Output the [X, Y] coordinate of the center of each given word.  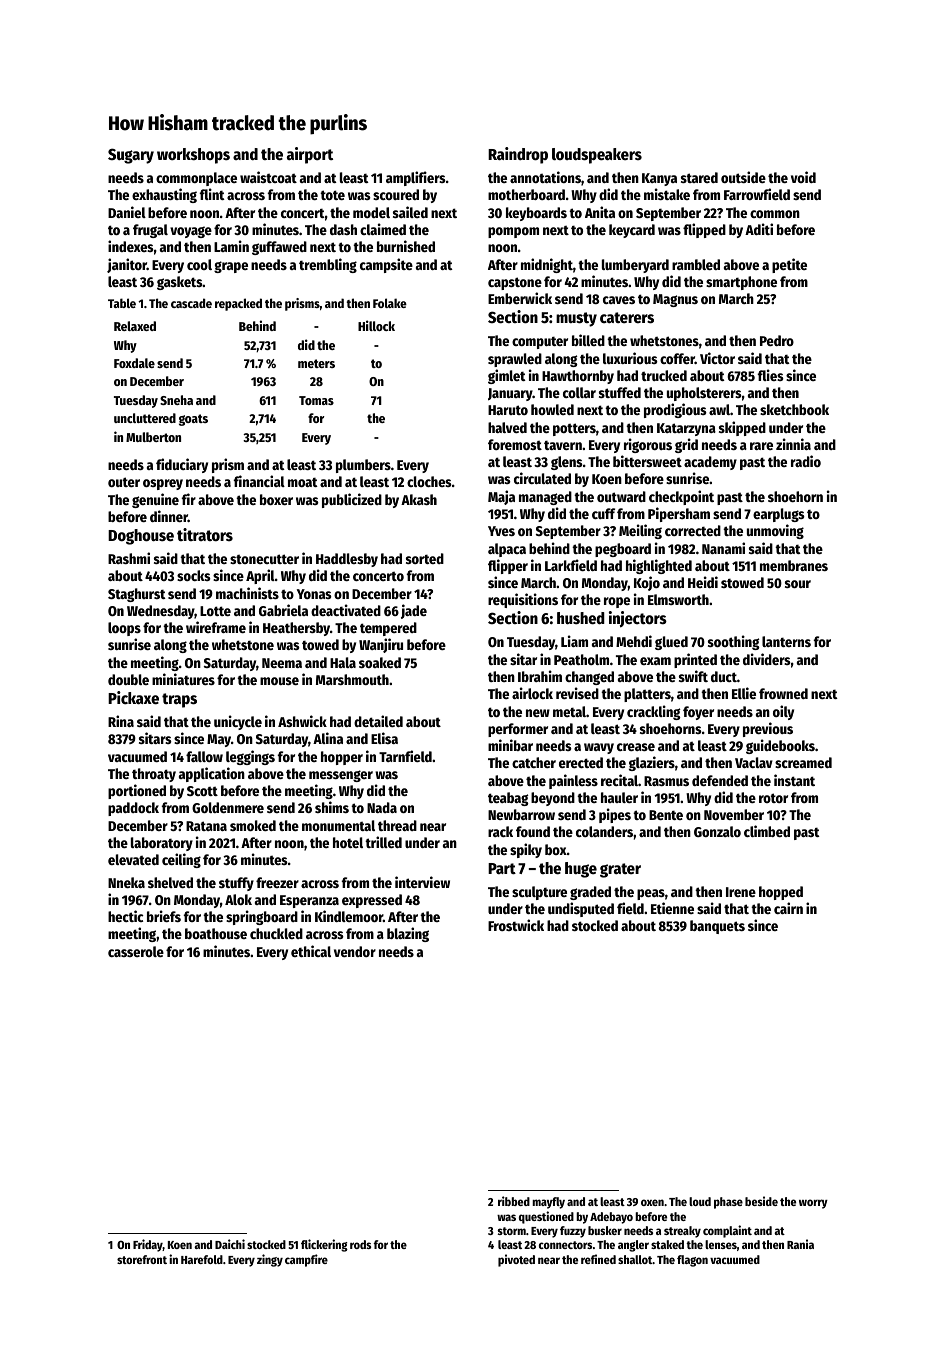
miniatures [183, 679]
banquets [717, 927]
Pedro [777, 340]
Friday [148, 1245]
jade [414, 611]
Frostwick [516, 925]
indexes [130, 246]
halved [507, 427]
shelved [170, 882]
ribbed [514, 1201]
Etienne [672, 908]
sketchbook [794, 409]
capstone [515, 283]
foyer [698, 713]
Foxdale [134, 363]
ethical [311, 951]
